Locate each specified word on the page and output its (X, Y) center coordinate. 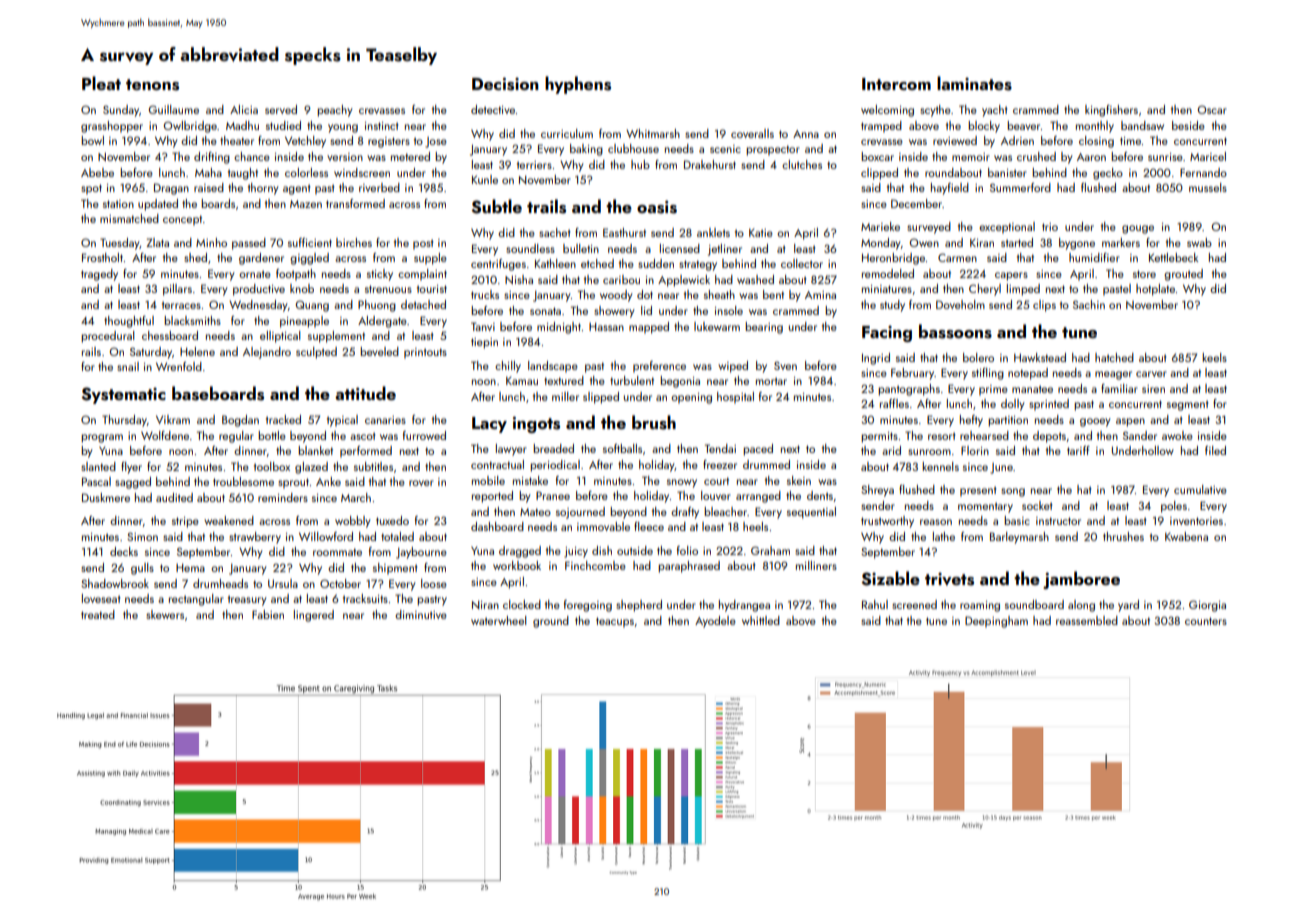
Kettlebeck (1174, 257)
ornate (255, 274)
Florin (975, 450)
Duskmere (106, 497)
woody (616, 296)
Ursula (283, 583)
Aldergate (382, 322)
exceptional (1007, 228)
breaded (553, 448)
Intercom (896, 84)
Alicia (244, 109)
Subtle (496, 206)
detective (493, 109)
